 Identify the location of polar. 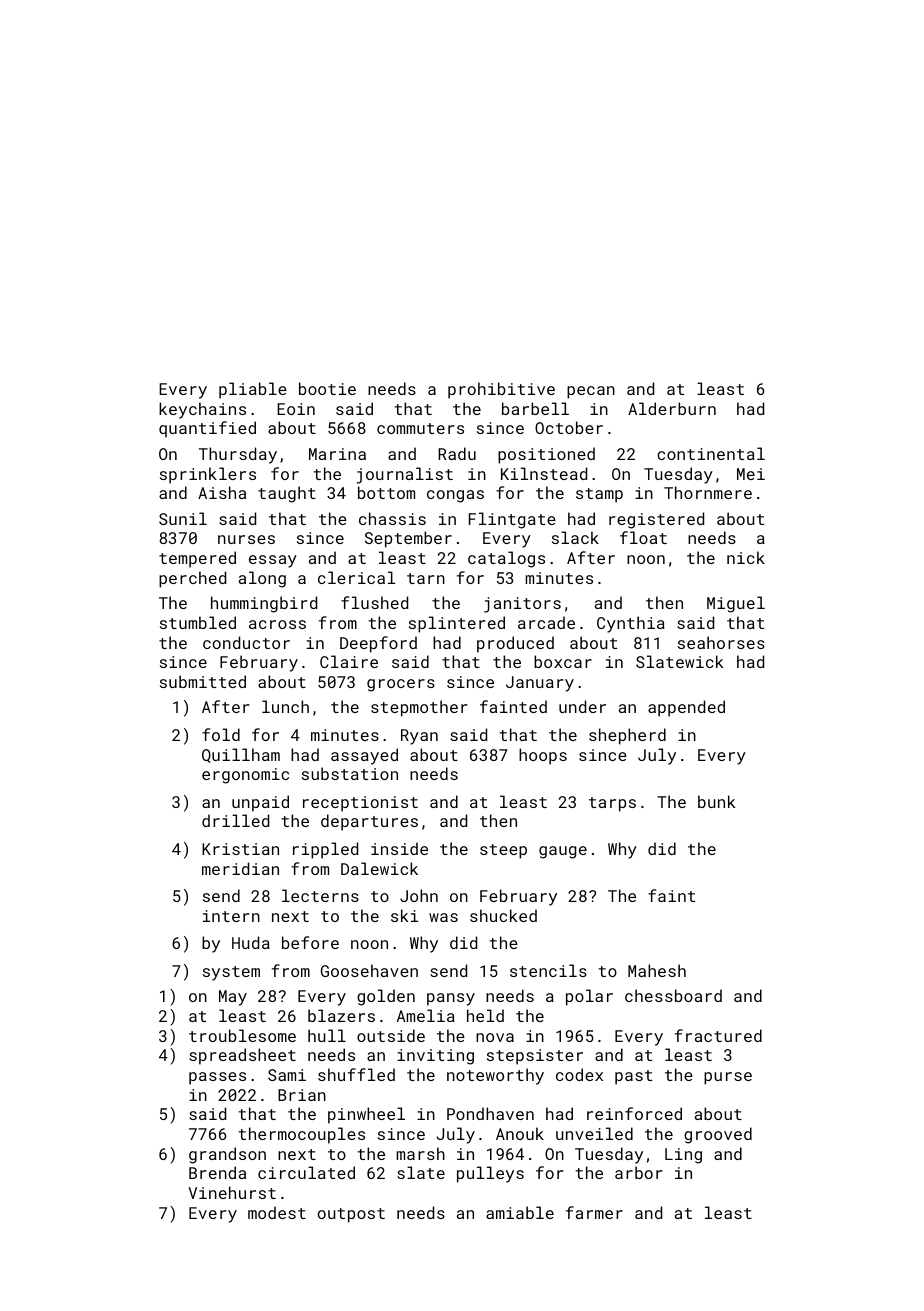
(589, 997).
